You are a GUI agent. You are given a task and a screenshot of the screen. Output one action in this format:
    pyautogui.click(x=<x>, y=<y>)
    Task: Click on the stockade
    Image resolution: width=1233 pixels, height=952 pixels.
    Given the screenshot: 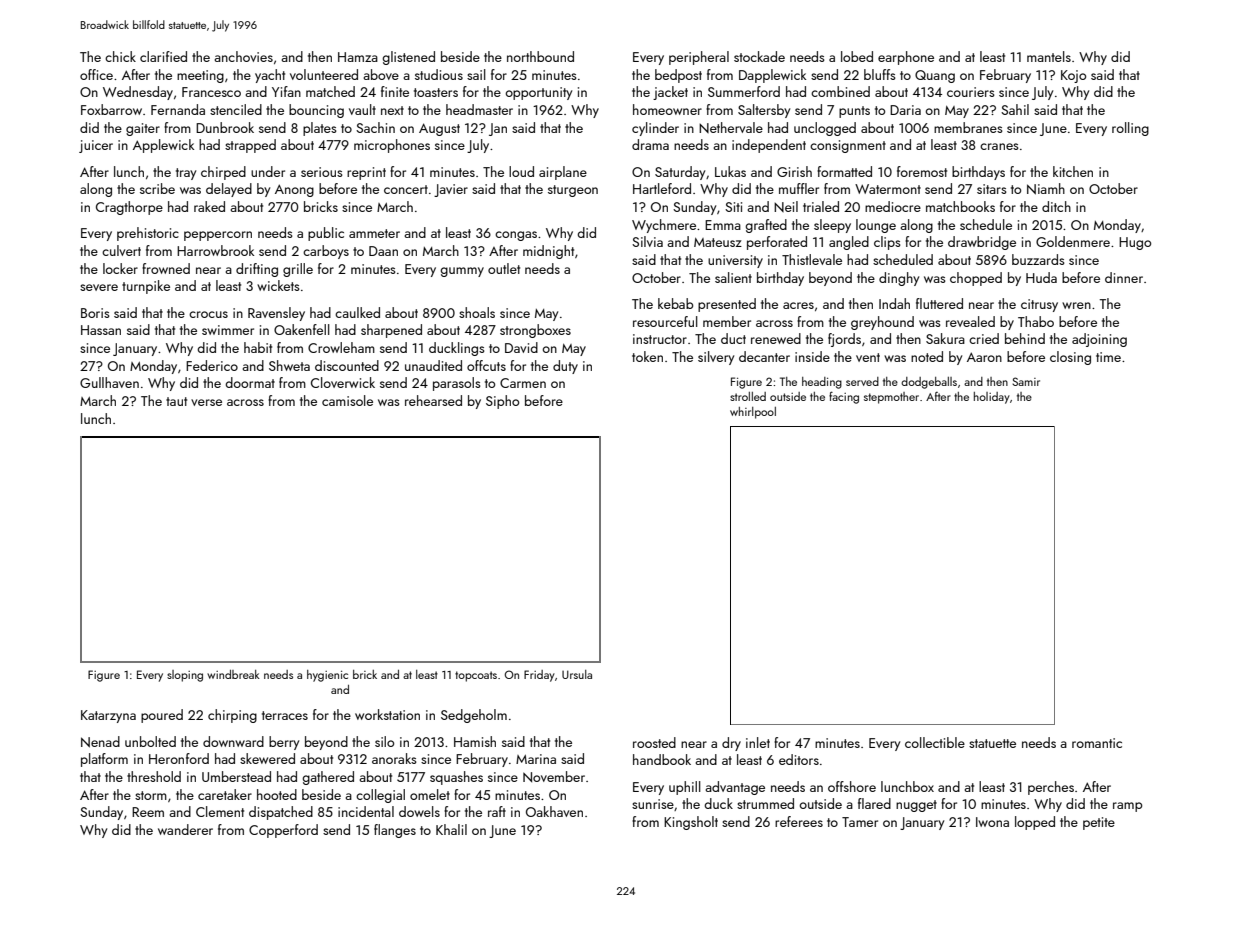 What is the action you would take?
    pyautogui.click(x=759, y=56)
